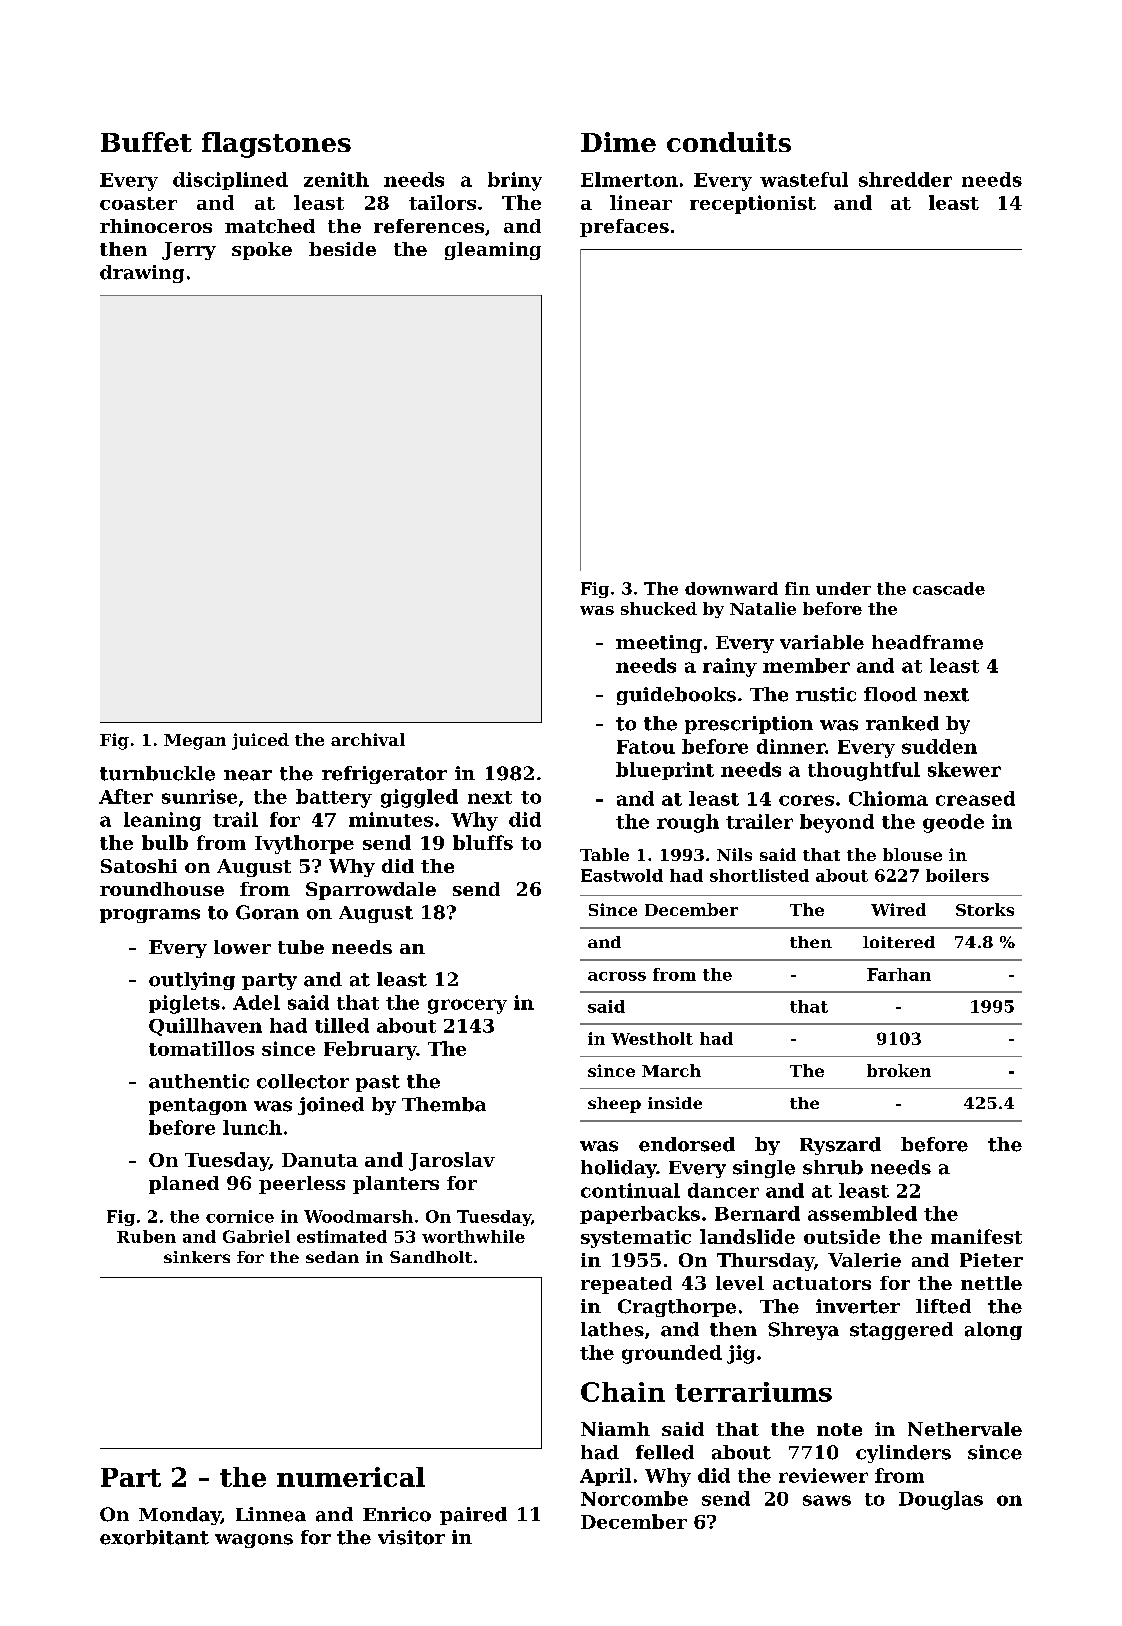  What do you see at coordinates (899, 1070) in the image?
I see `broken` at bounding box center [899, 1070].
